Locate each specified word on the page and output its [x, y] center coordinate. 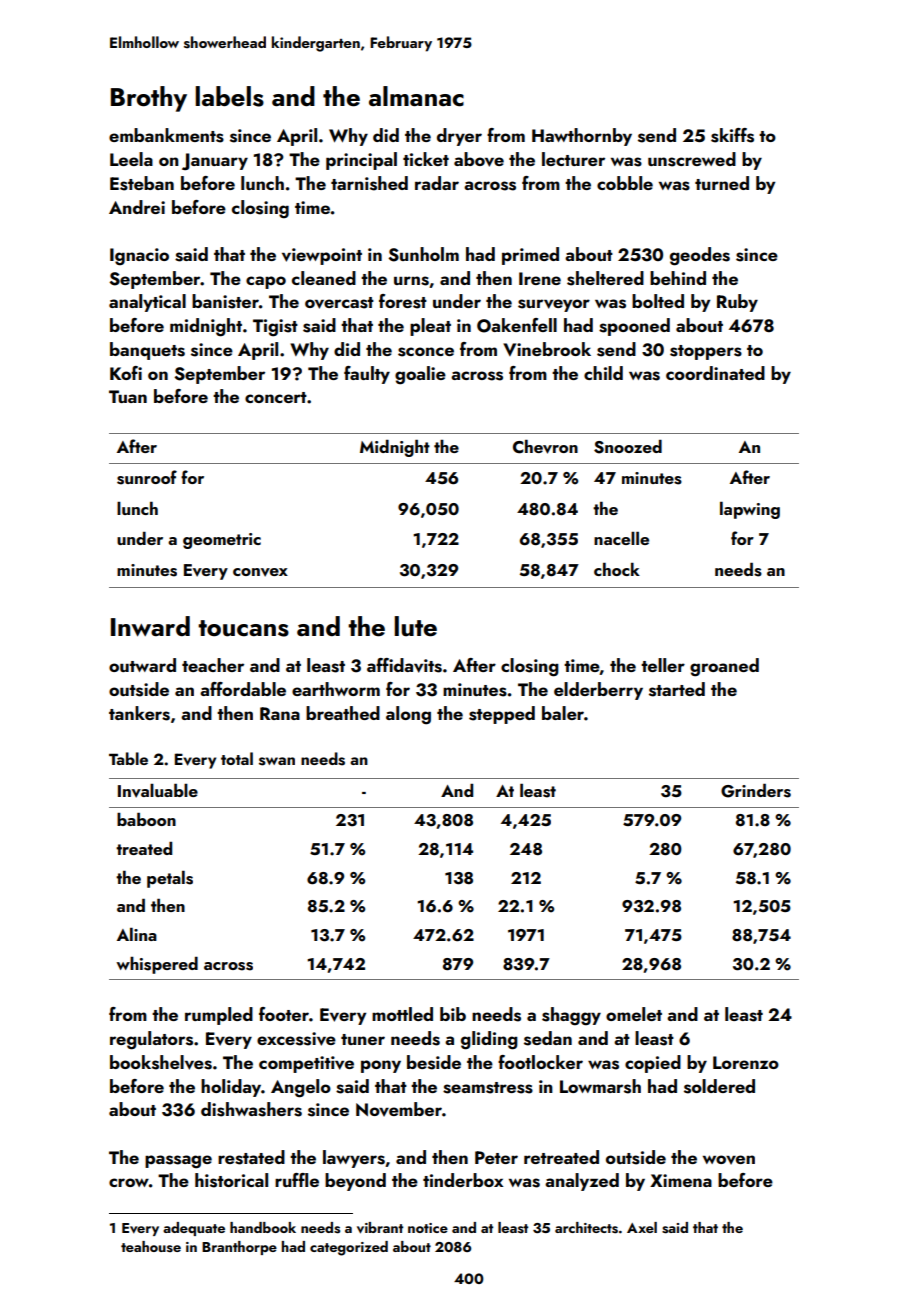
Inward [150, 626]
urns [411, 281]
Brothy [149, 99]
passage [178, 1162]
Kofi [126, 373]
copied [653, 1064]
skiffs [732, 135]
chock [617, 569]
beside [434, 1062]
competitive [306, 1064]
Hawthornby [582, 137]
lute [415, 626]
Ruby [737, 303]
